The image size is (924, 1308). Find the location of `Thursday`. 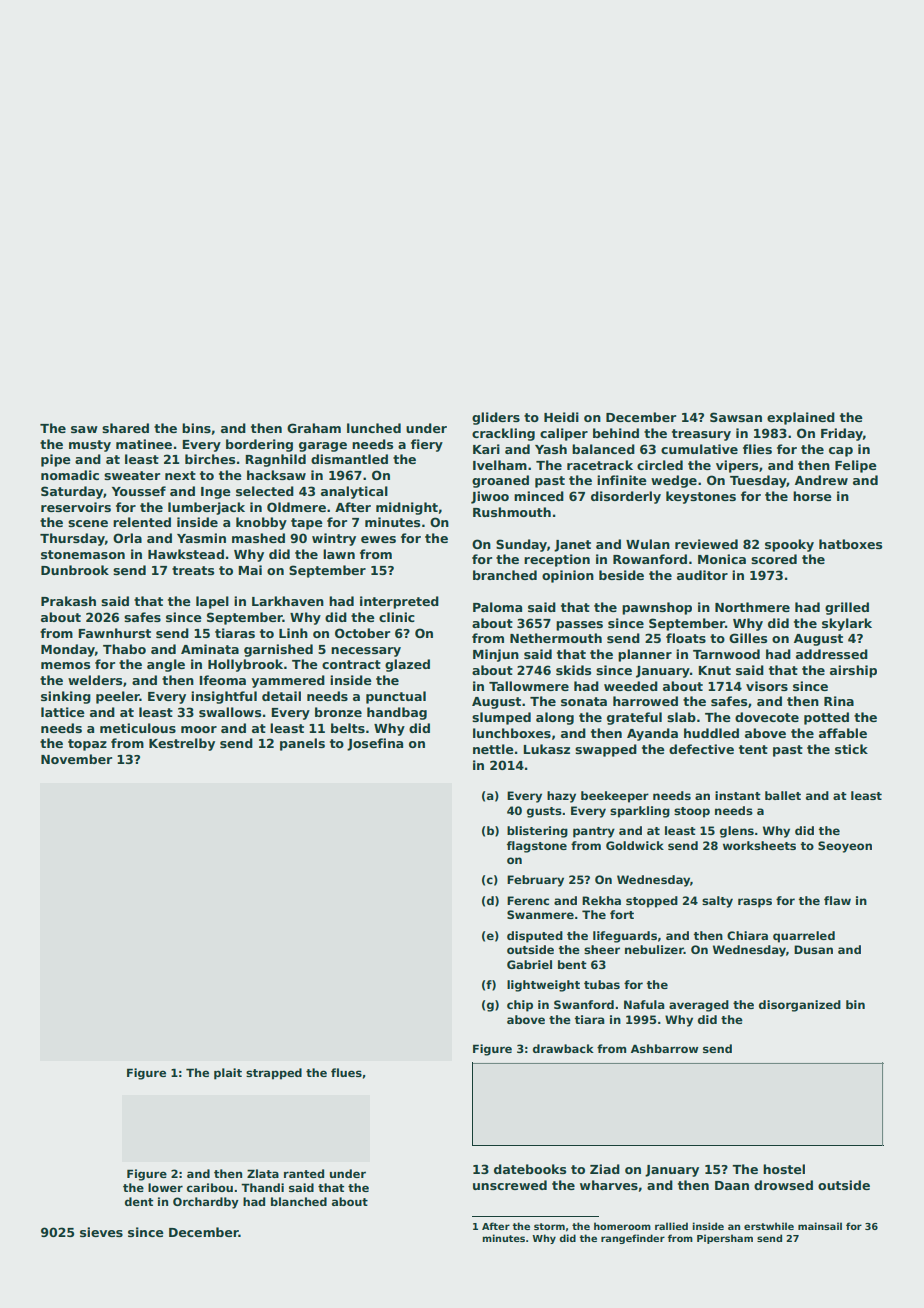

Thursday is located at coordinates (72, 539).
